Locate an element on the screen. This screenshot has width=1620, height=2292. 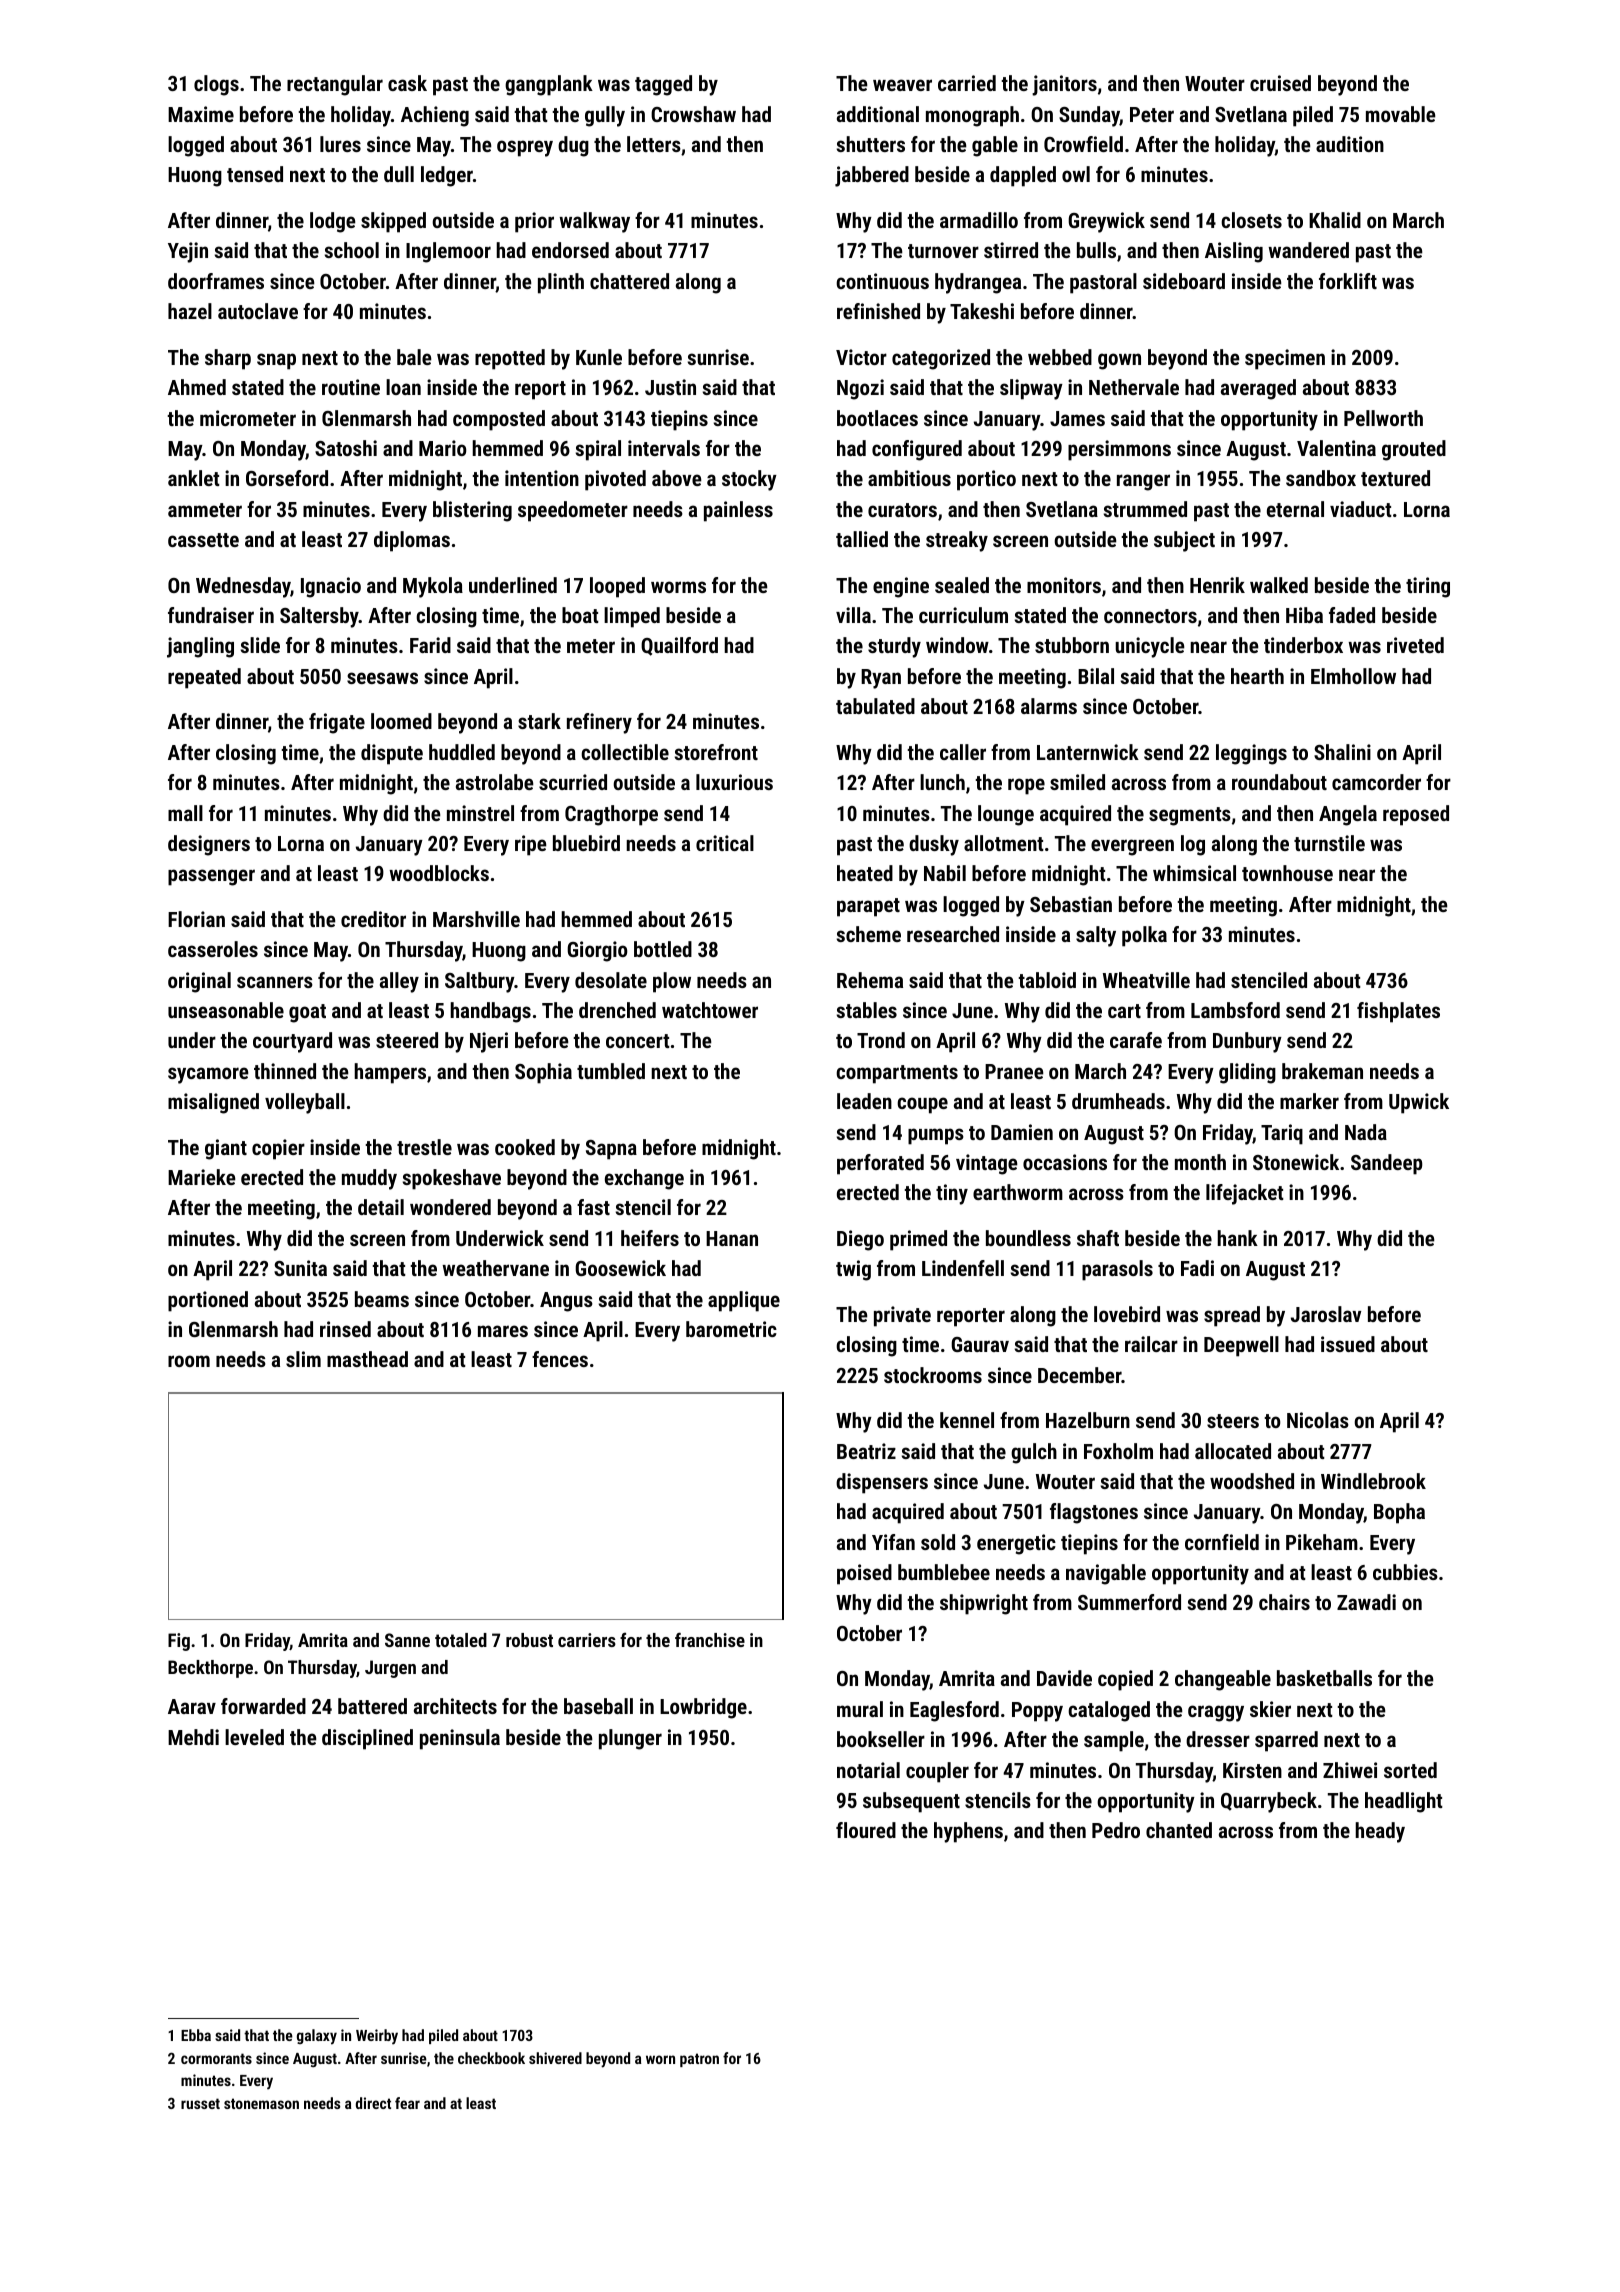
tagged is located at coordinates (663, 85).
